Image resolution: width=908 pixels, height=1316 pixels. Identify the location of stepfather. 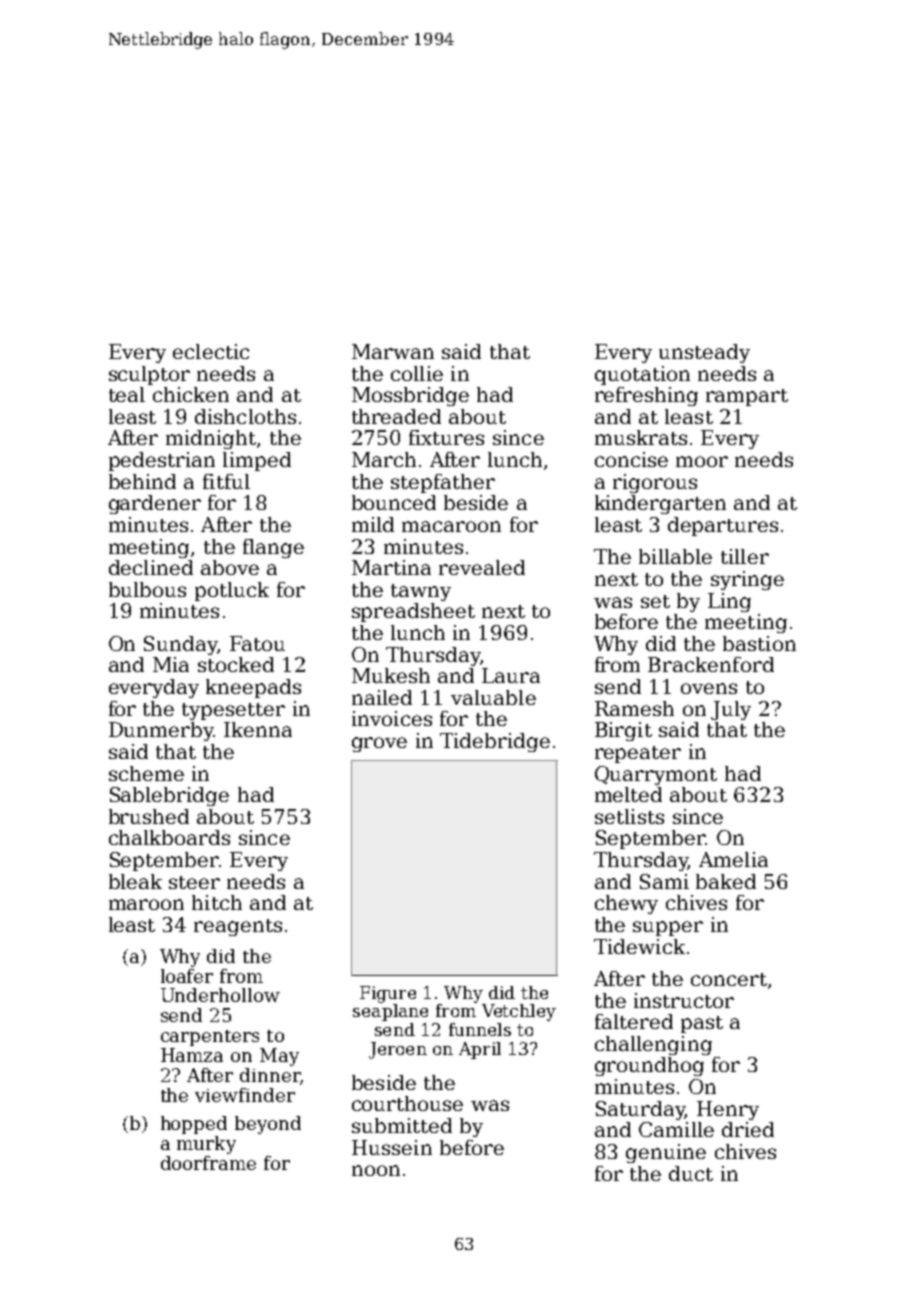
(443, 483).
